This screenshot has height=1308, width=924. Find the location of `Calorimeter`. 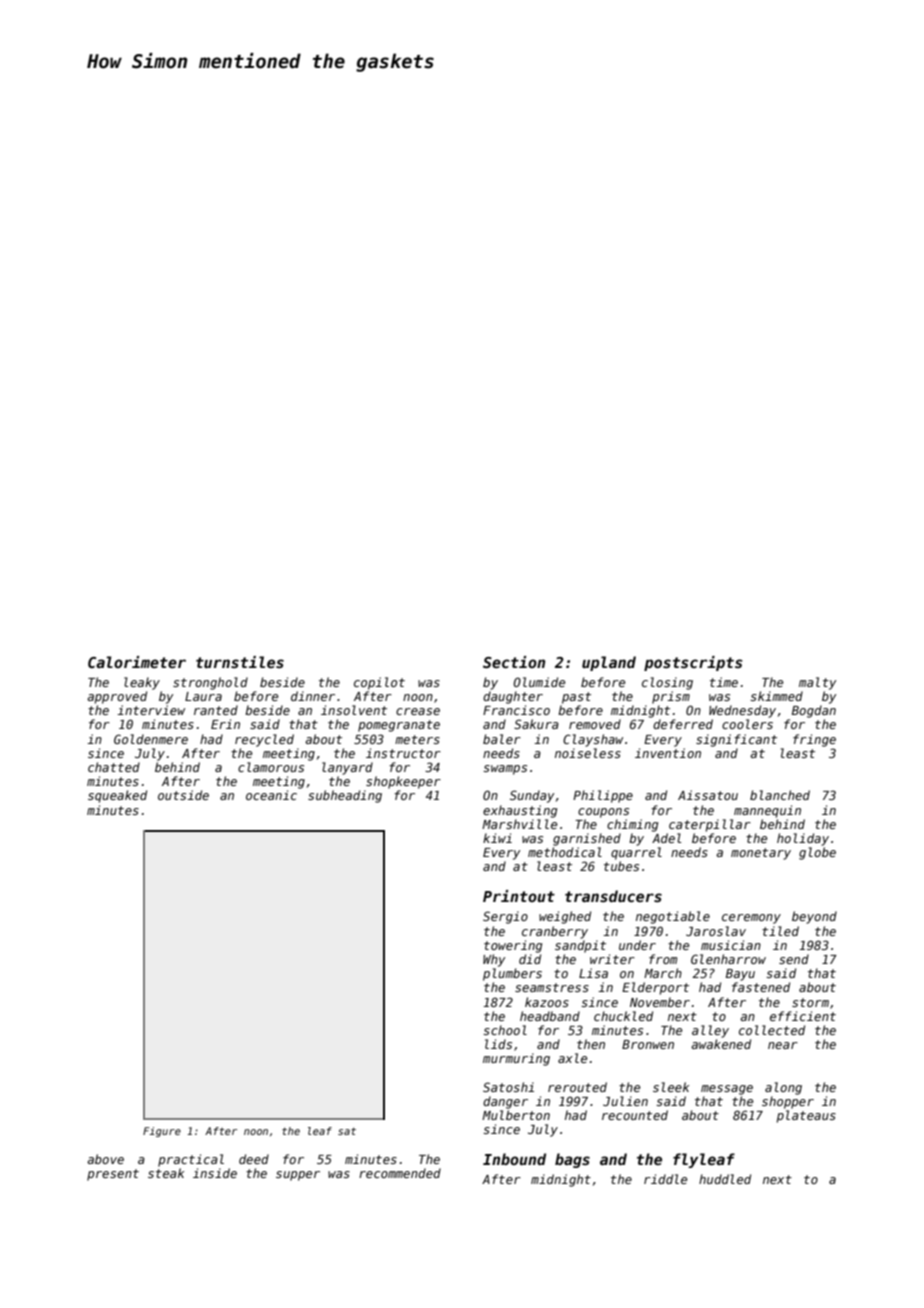

Calorimeter is located at coordinates (137, 662).
